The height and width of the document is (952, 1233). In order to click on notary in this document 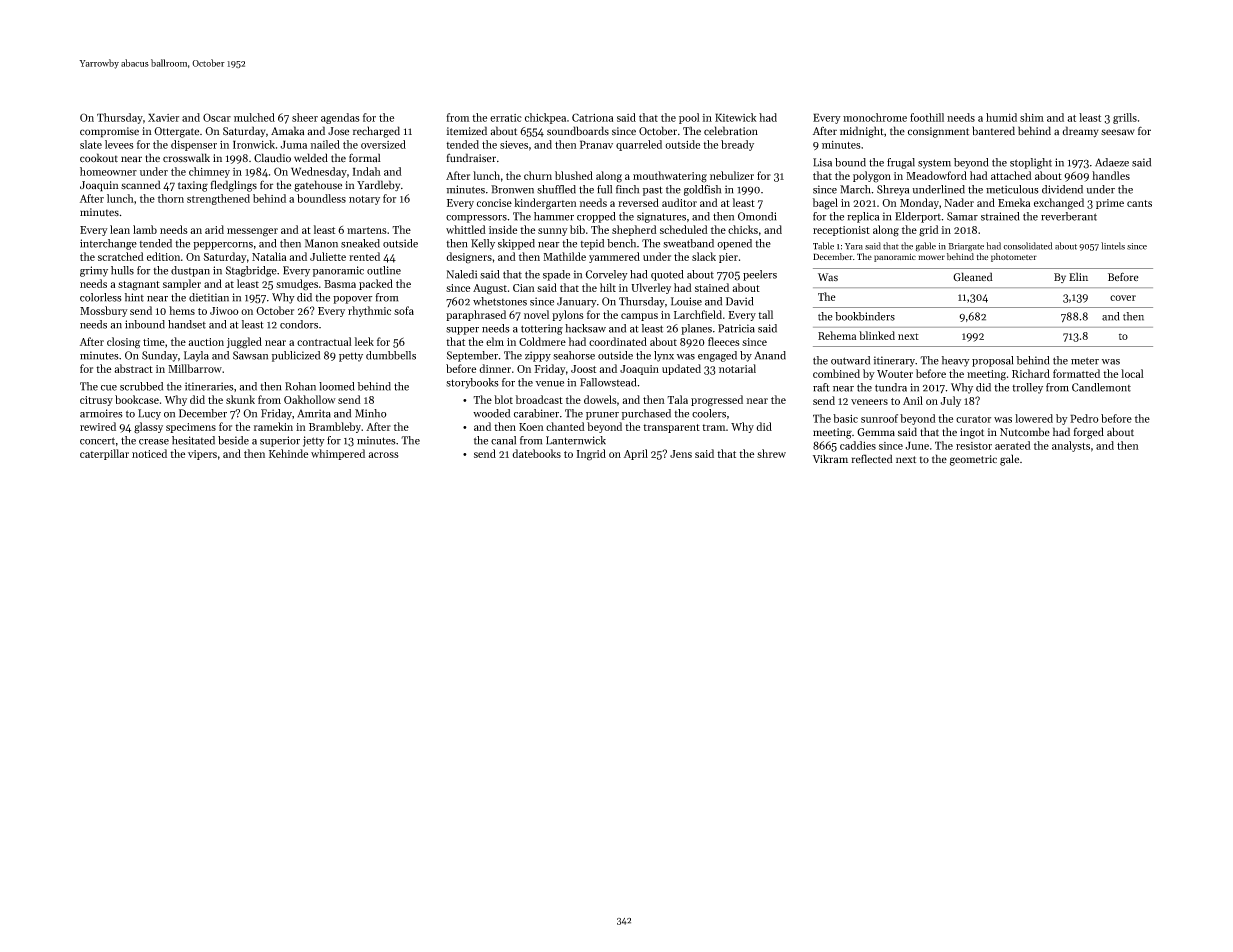, I will do `click(364, 200)`.
